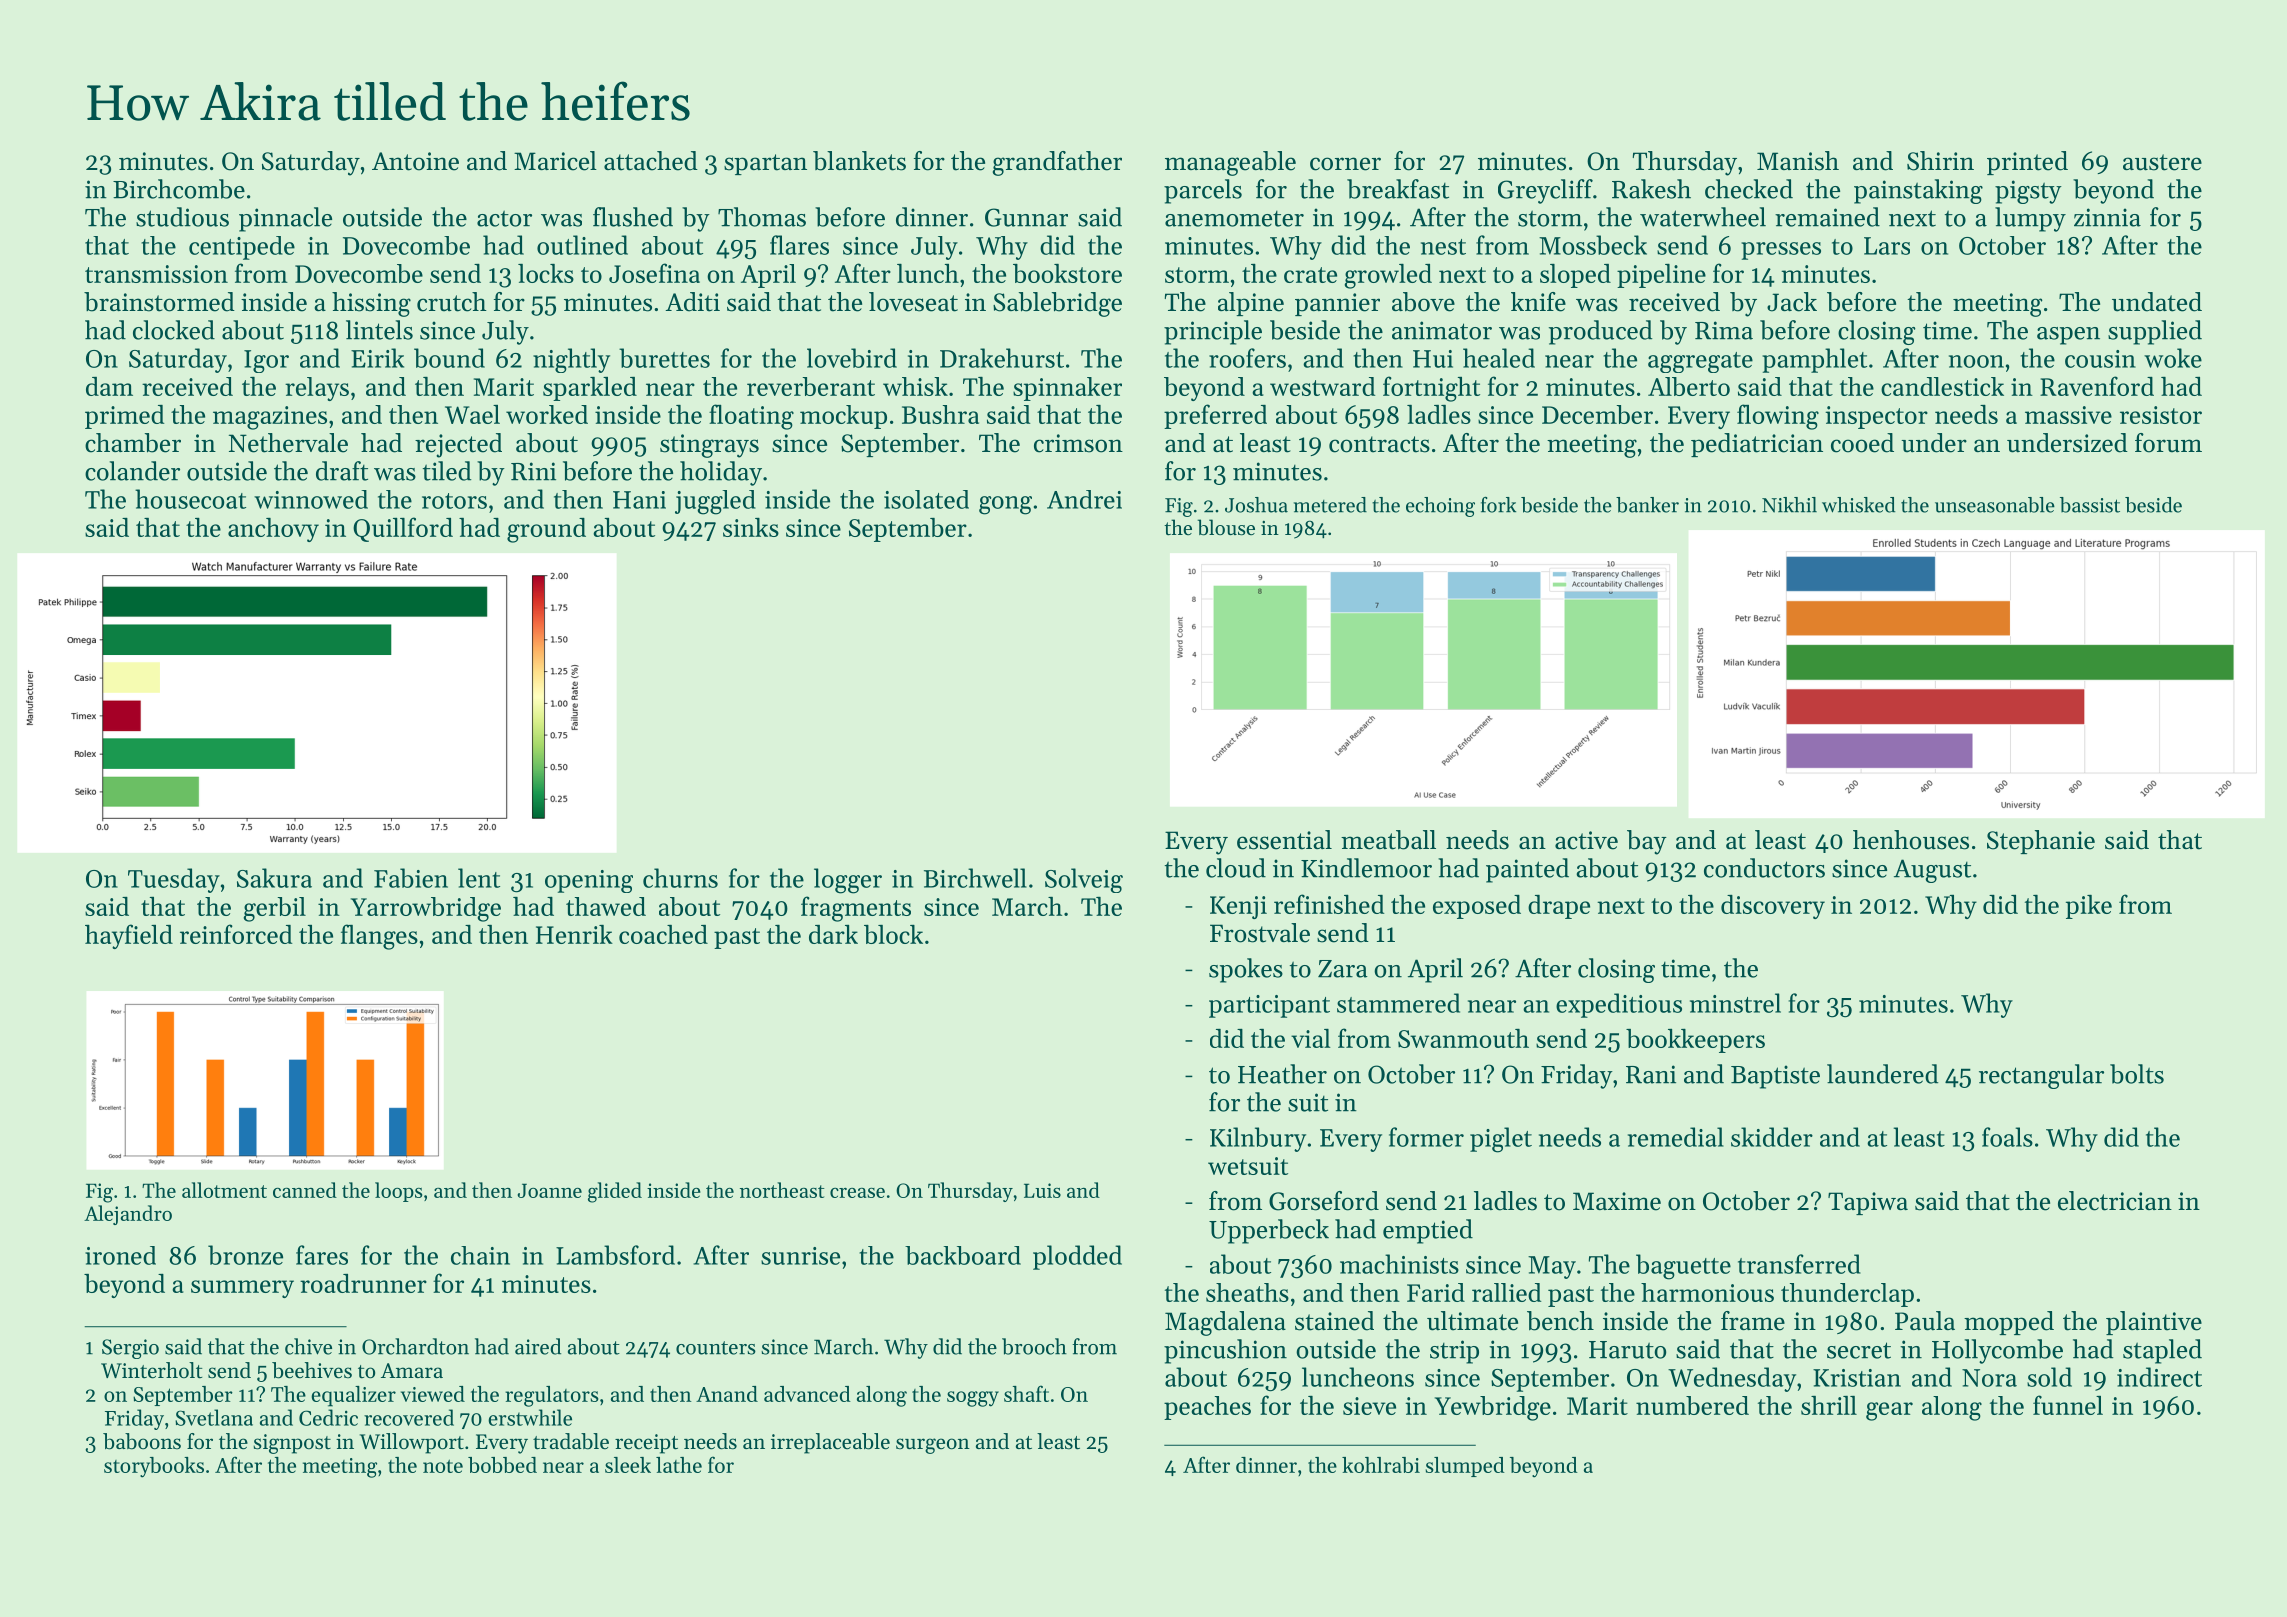 This screenshot has width=2287, height=1617. What do you see at coordinates (1940, 161) in the screenshot?
I see `Shirin` at bounding box center [1940, 161].
